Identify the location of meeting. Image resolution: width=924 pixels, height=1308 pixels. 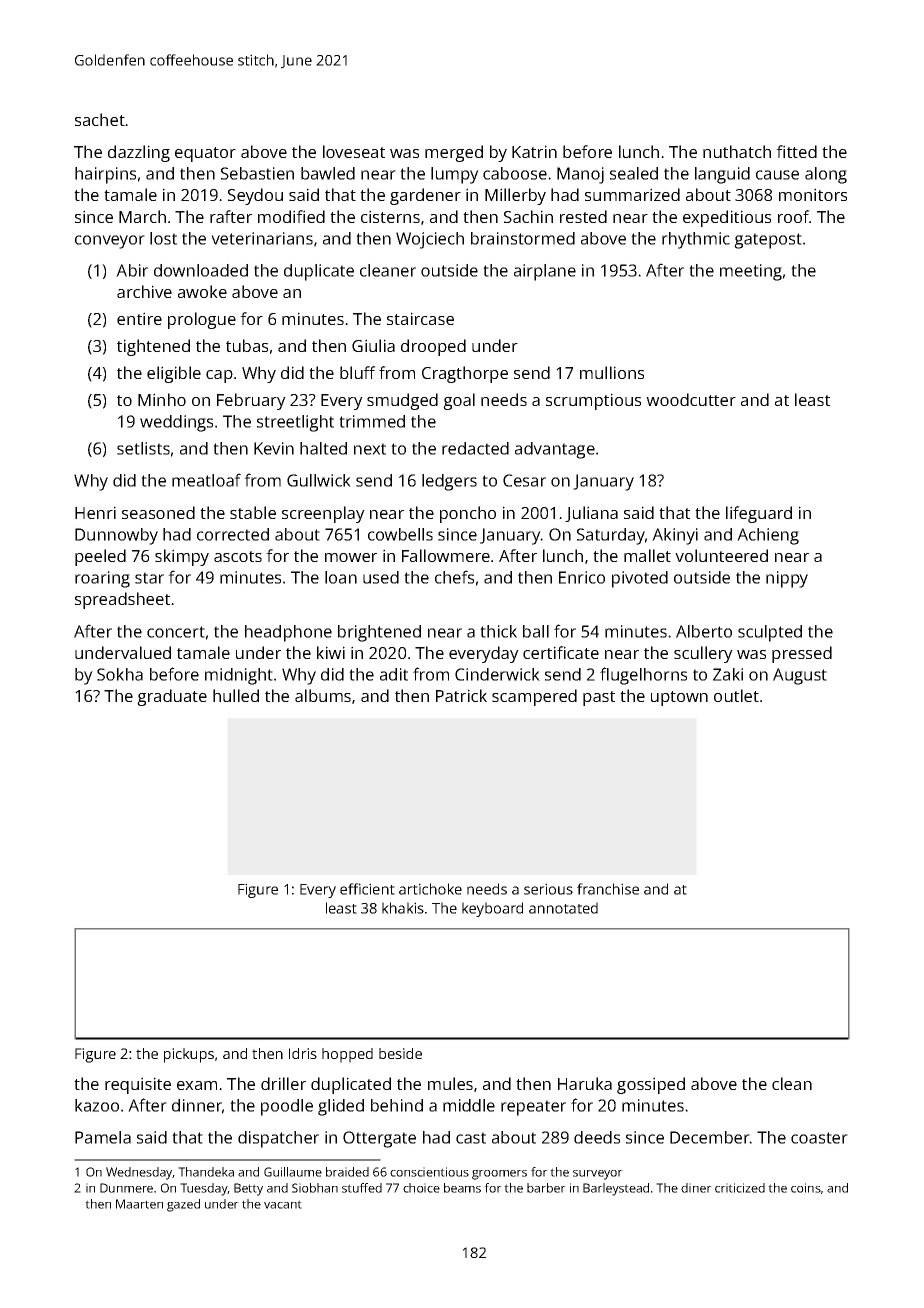
(751, 272).
